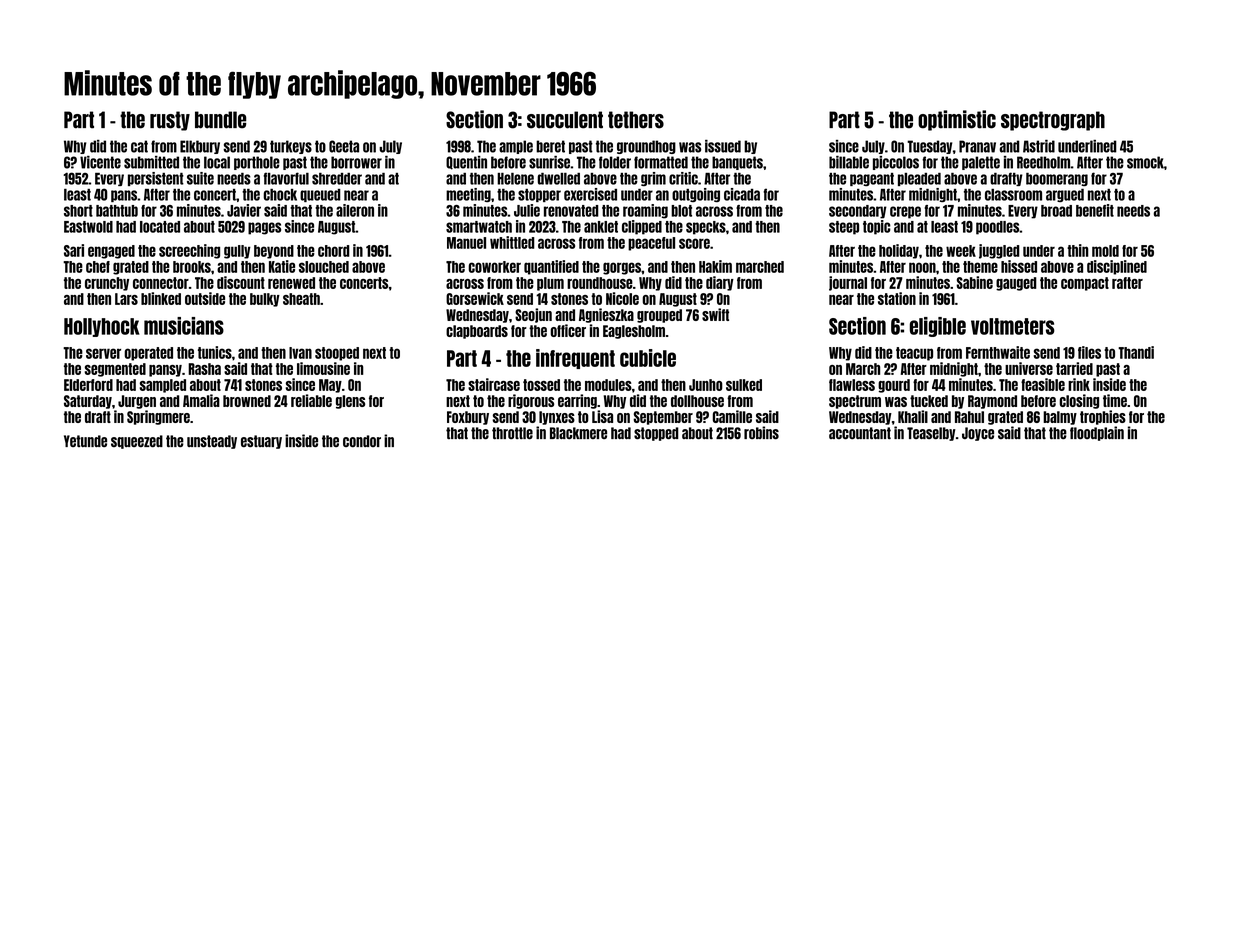 The height and width of the page is (952, 1233). I want to click on bathtub, so click(117, 211).
